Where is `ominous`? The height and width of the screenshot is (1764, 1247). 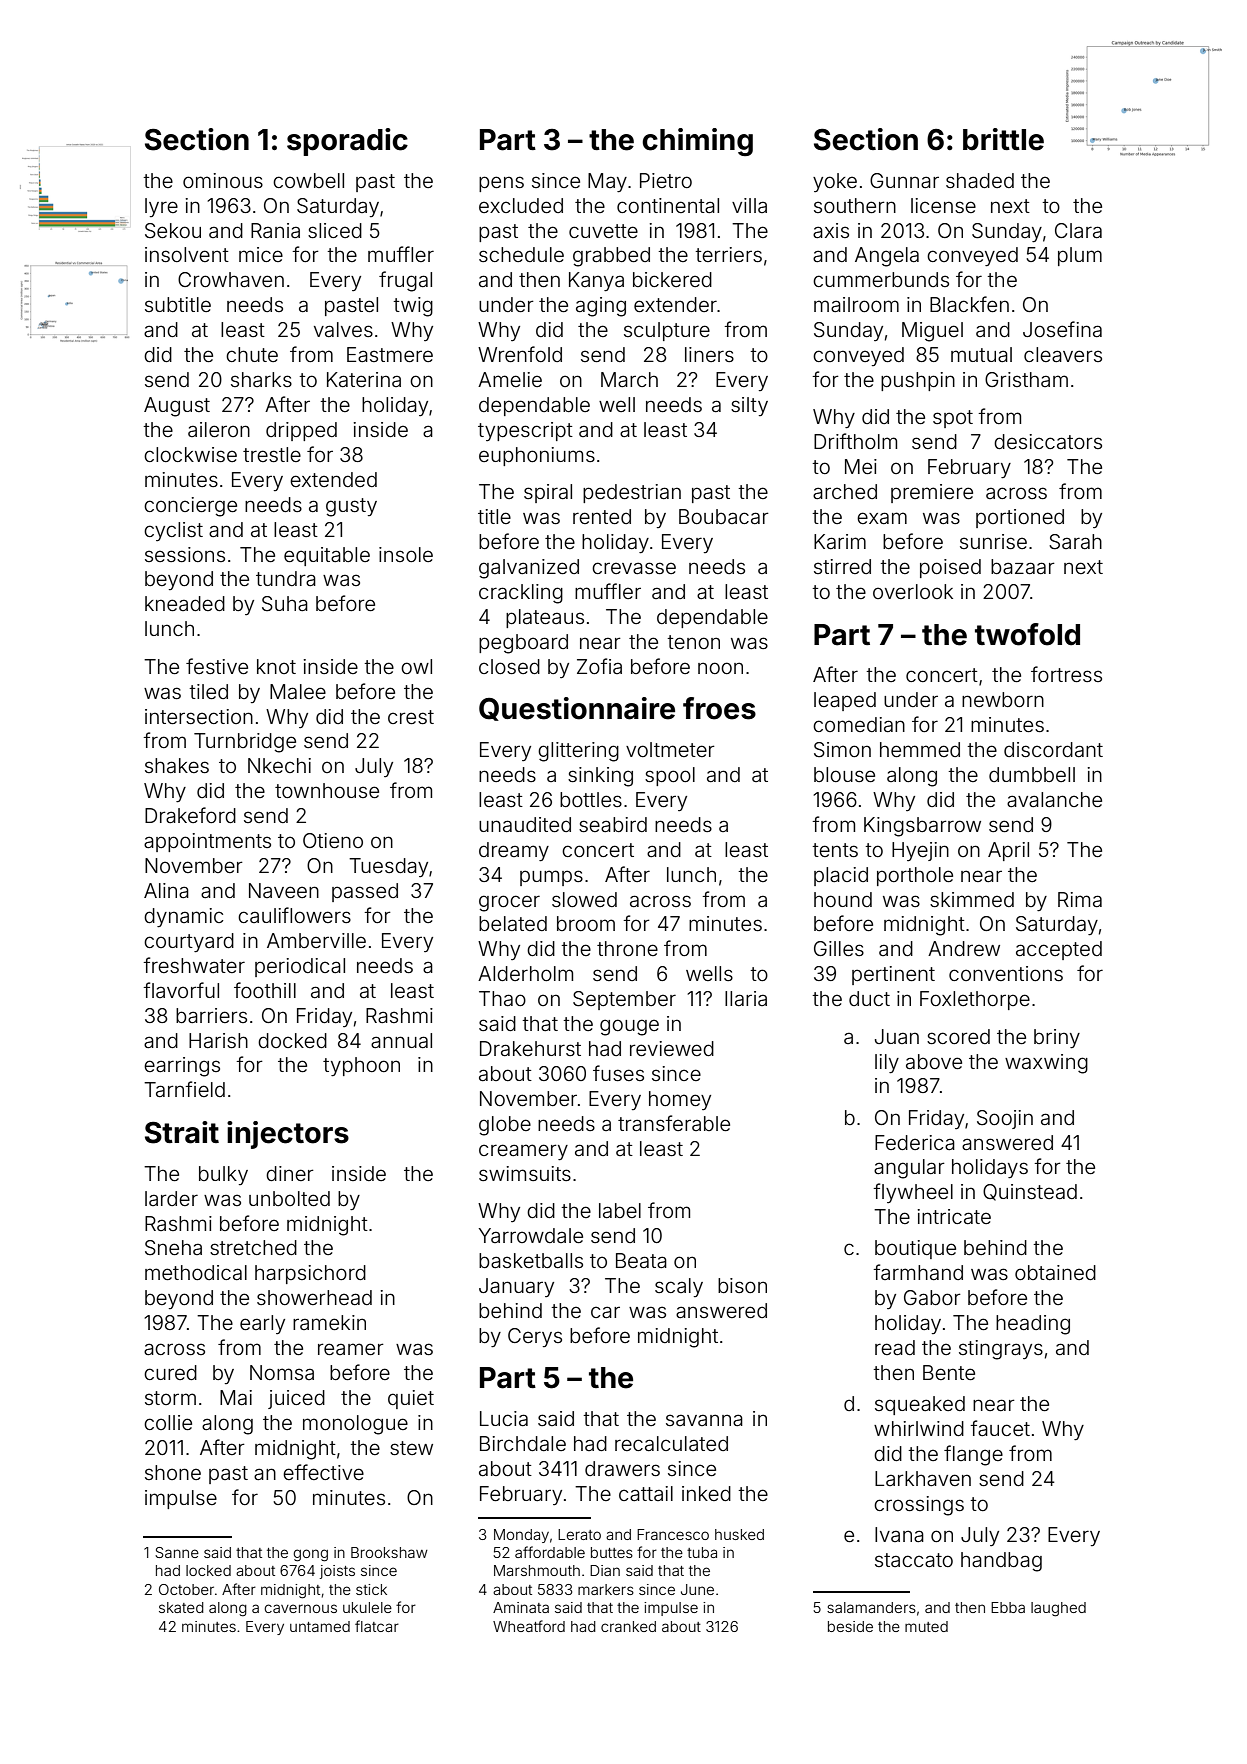
ominous is located at coordinates (223, 180).
